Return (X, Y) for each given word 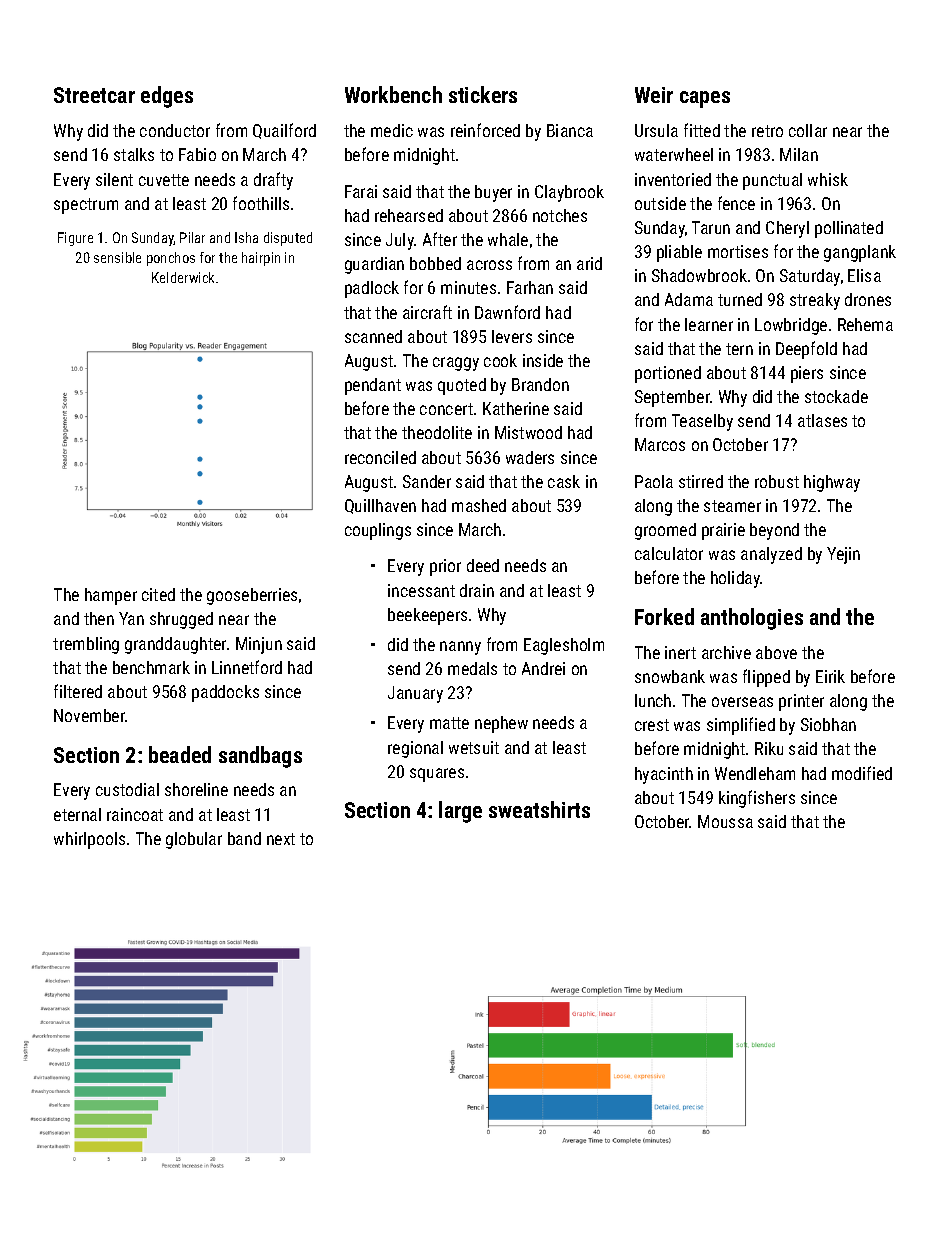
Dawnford (507, 312)
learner (709, 324)
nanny (460, 648)
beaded (180, 754)
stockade (836, 396)
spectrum (86, 206)
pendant (373, 386)
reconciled (380, 457)
